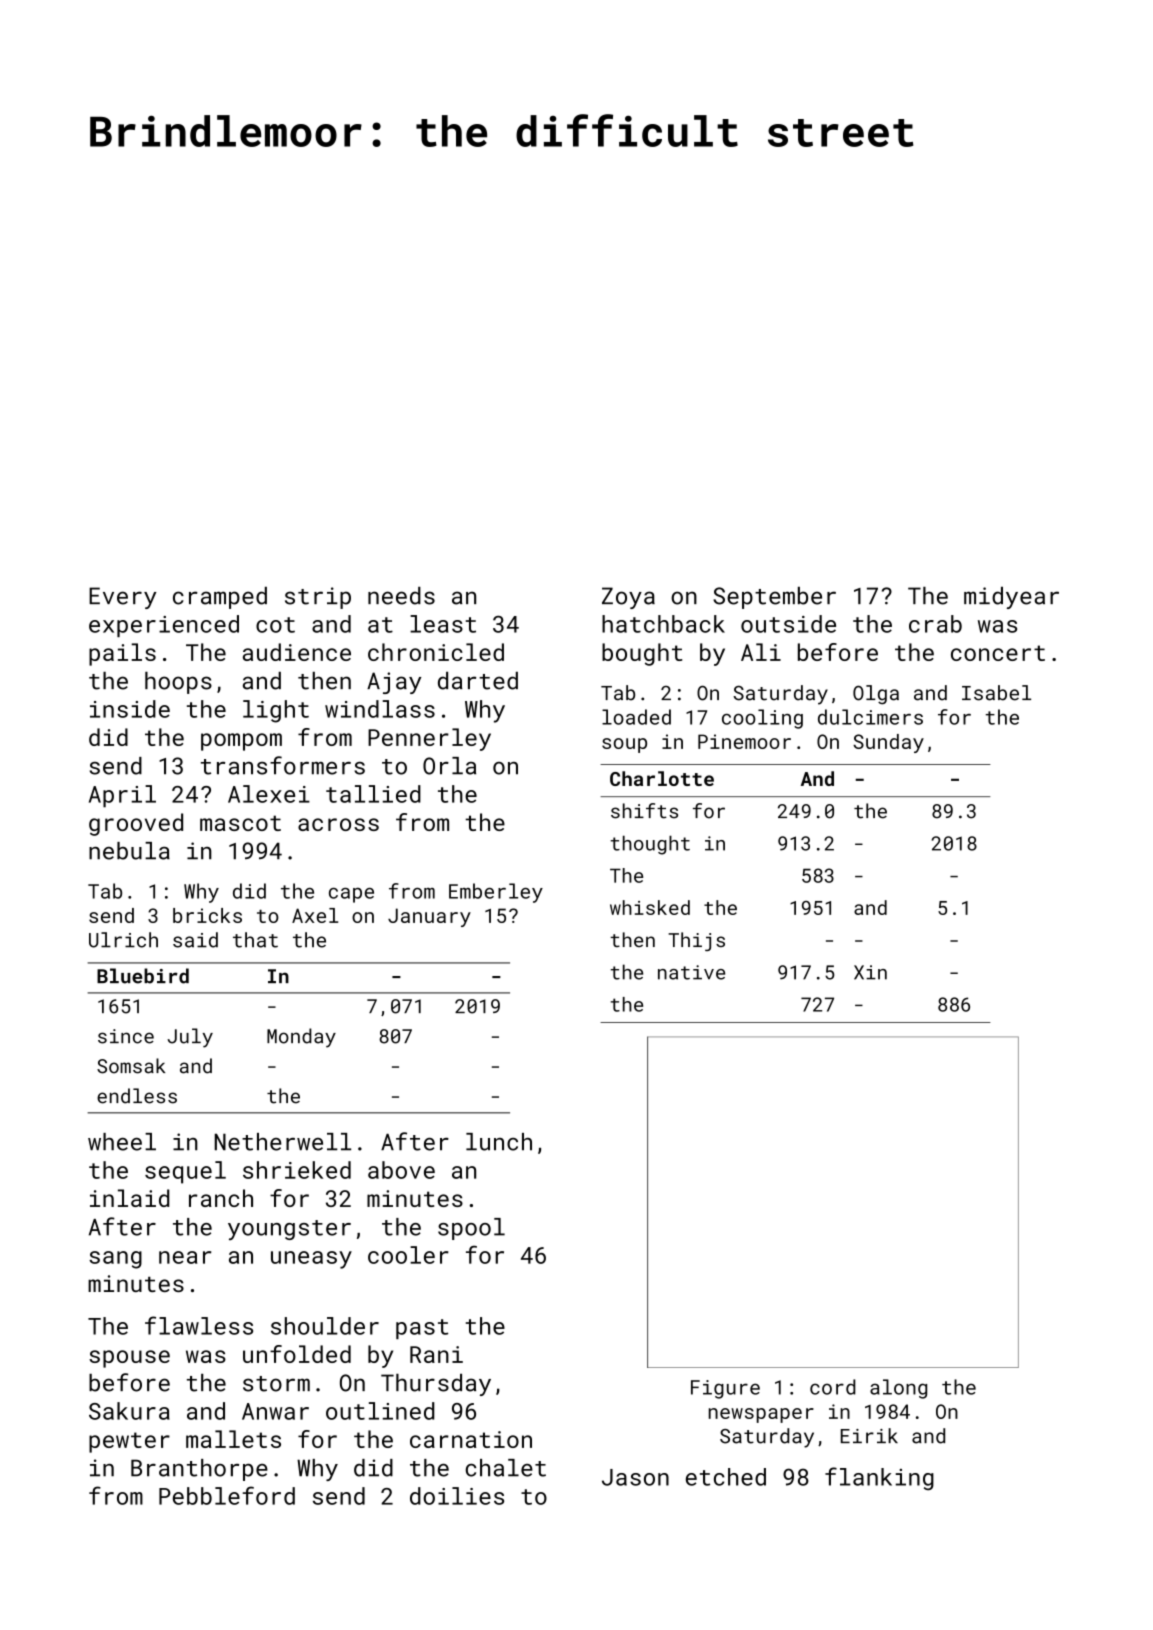 The image size is (1153, 1630). What do you see at coordinates (628, 598) in the page?
I see `Zoya` at bounding box center [628, 598].
